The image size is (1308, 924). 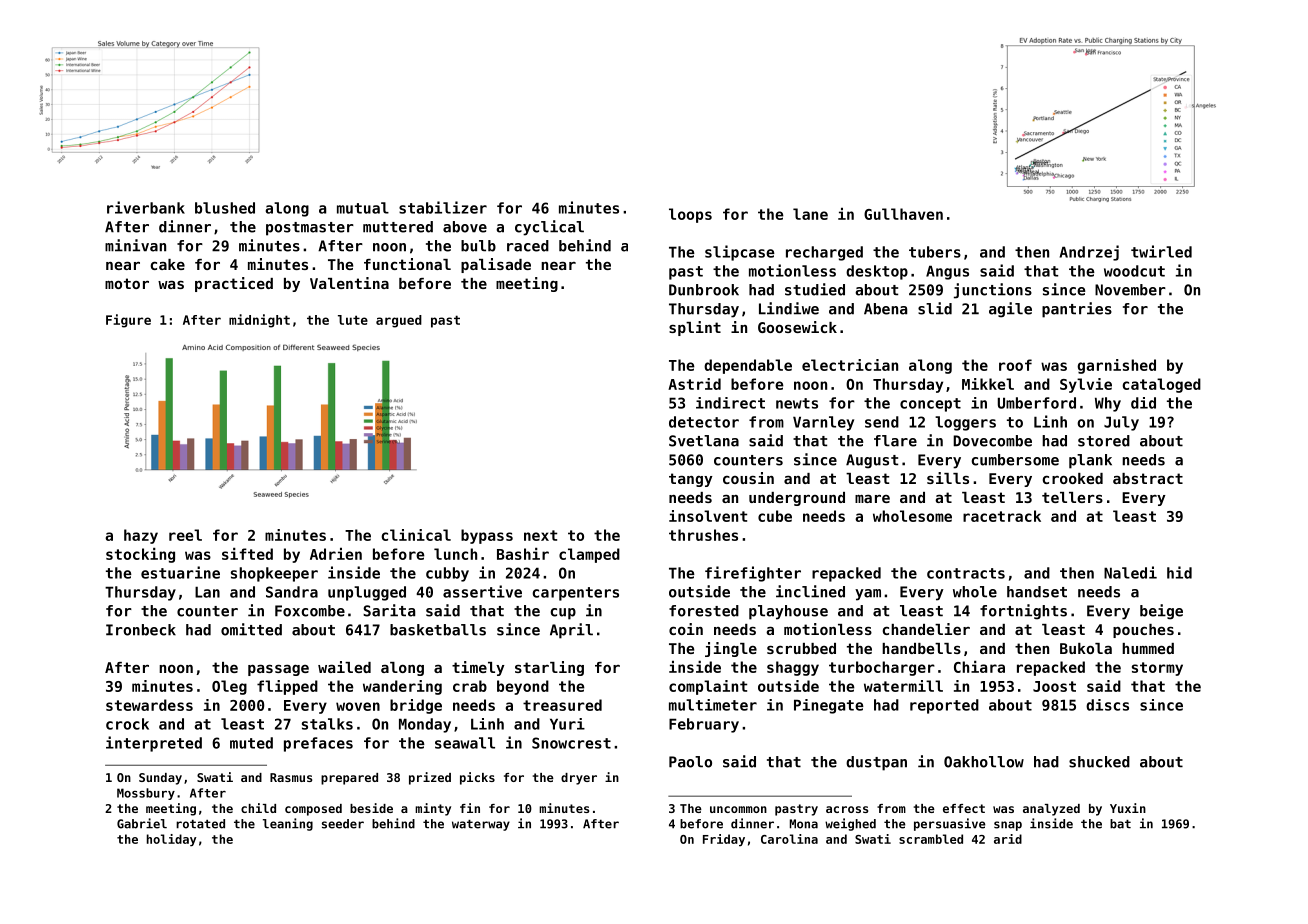 I want to click on hid, so click(x=1179, y=572).
